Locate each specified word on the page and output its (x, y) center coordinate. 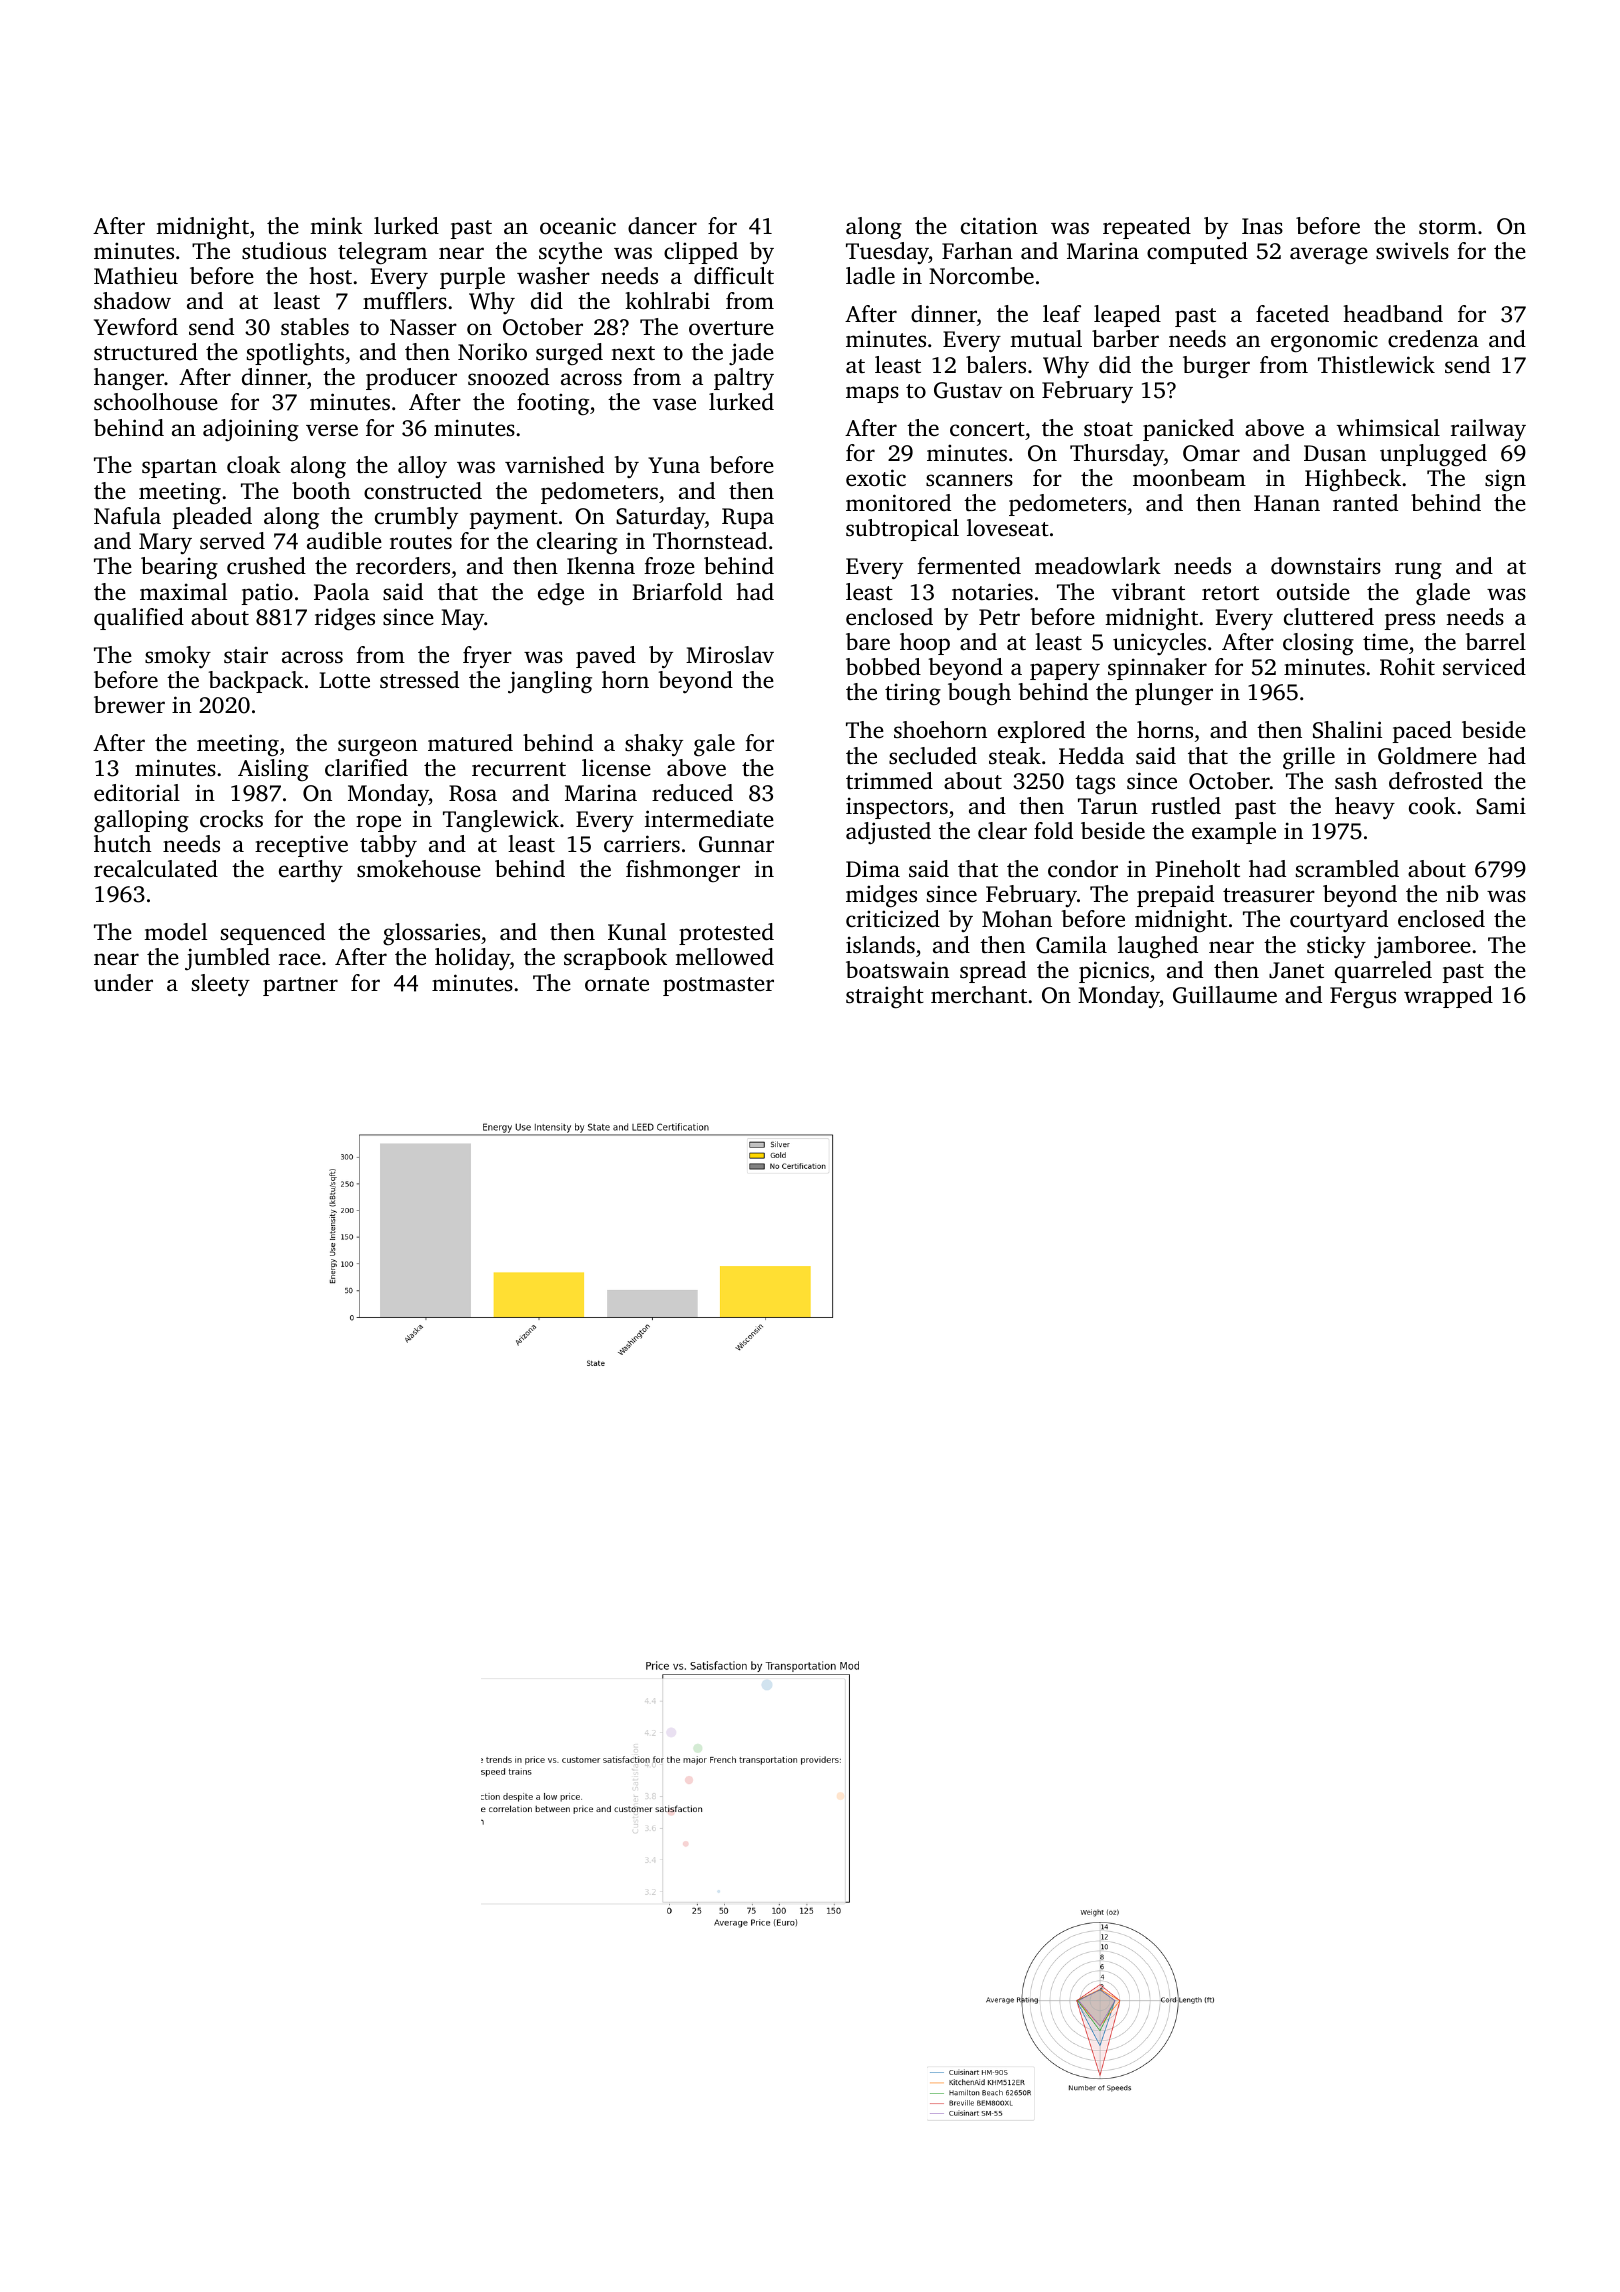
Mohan (1017, 918)
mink (336, 225)
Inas (1262, 226)
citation (999, 226)
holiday (472, 959)
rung (1418, 570)
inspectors (897, 808)
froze (669, 565)
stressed (419, 680)
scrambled (1347, 869)
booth (321, 491)
